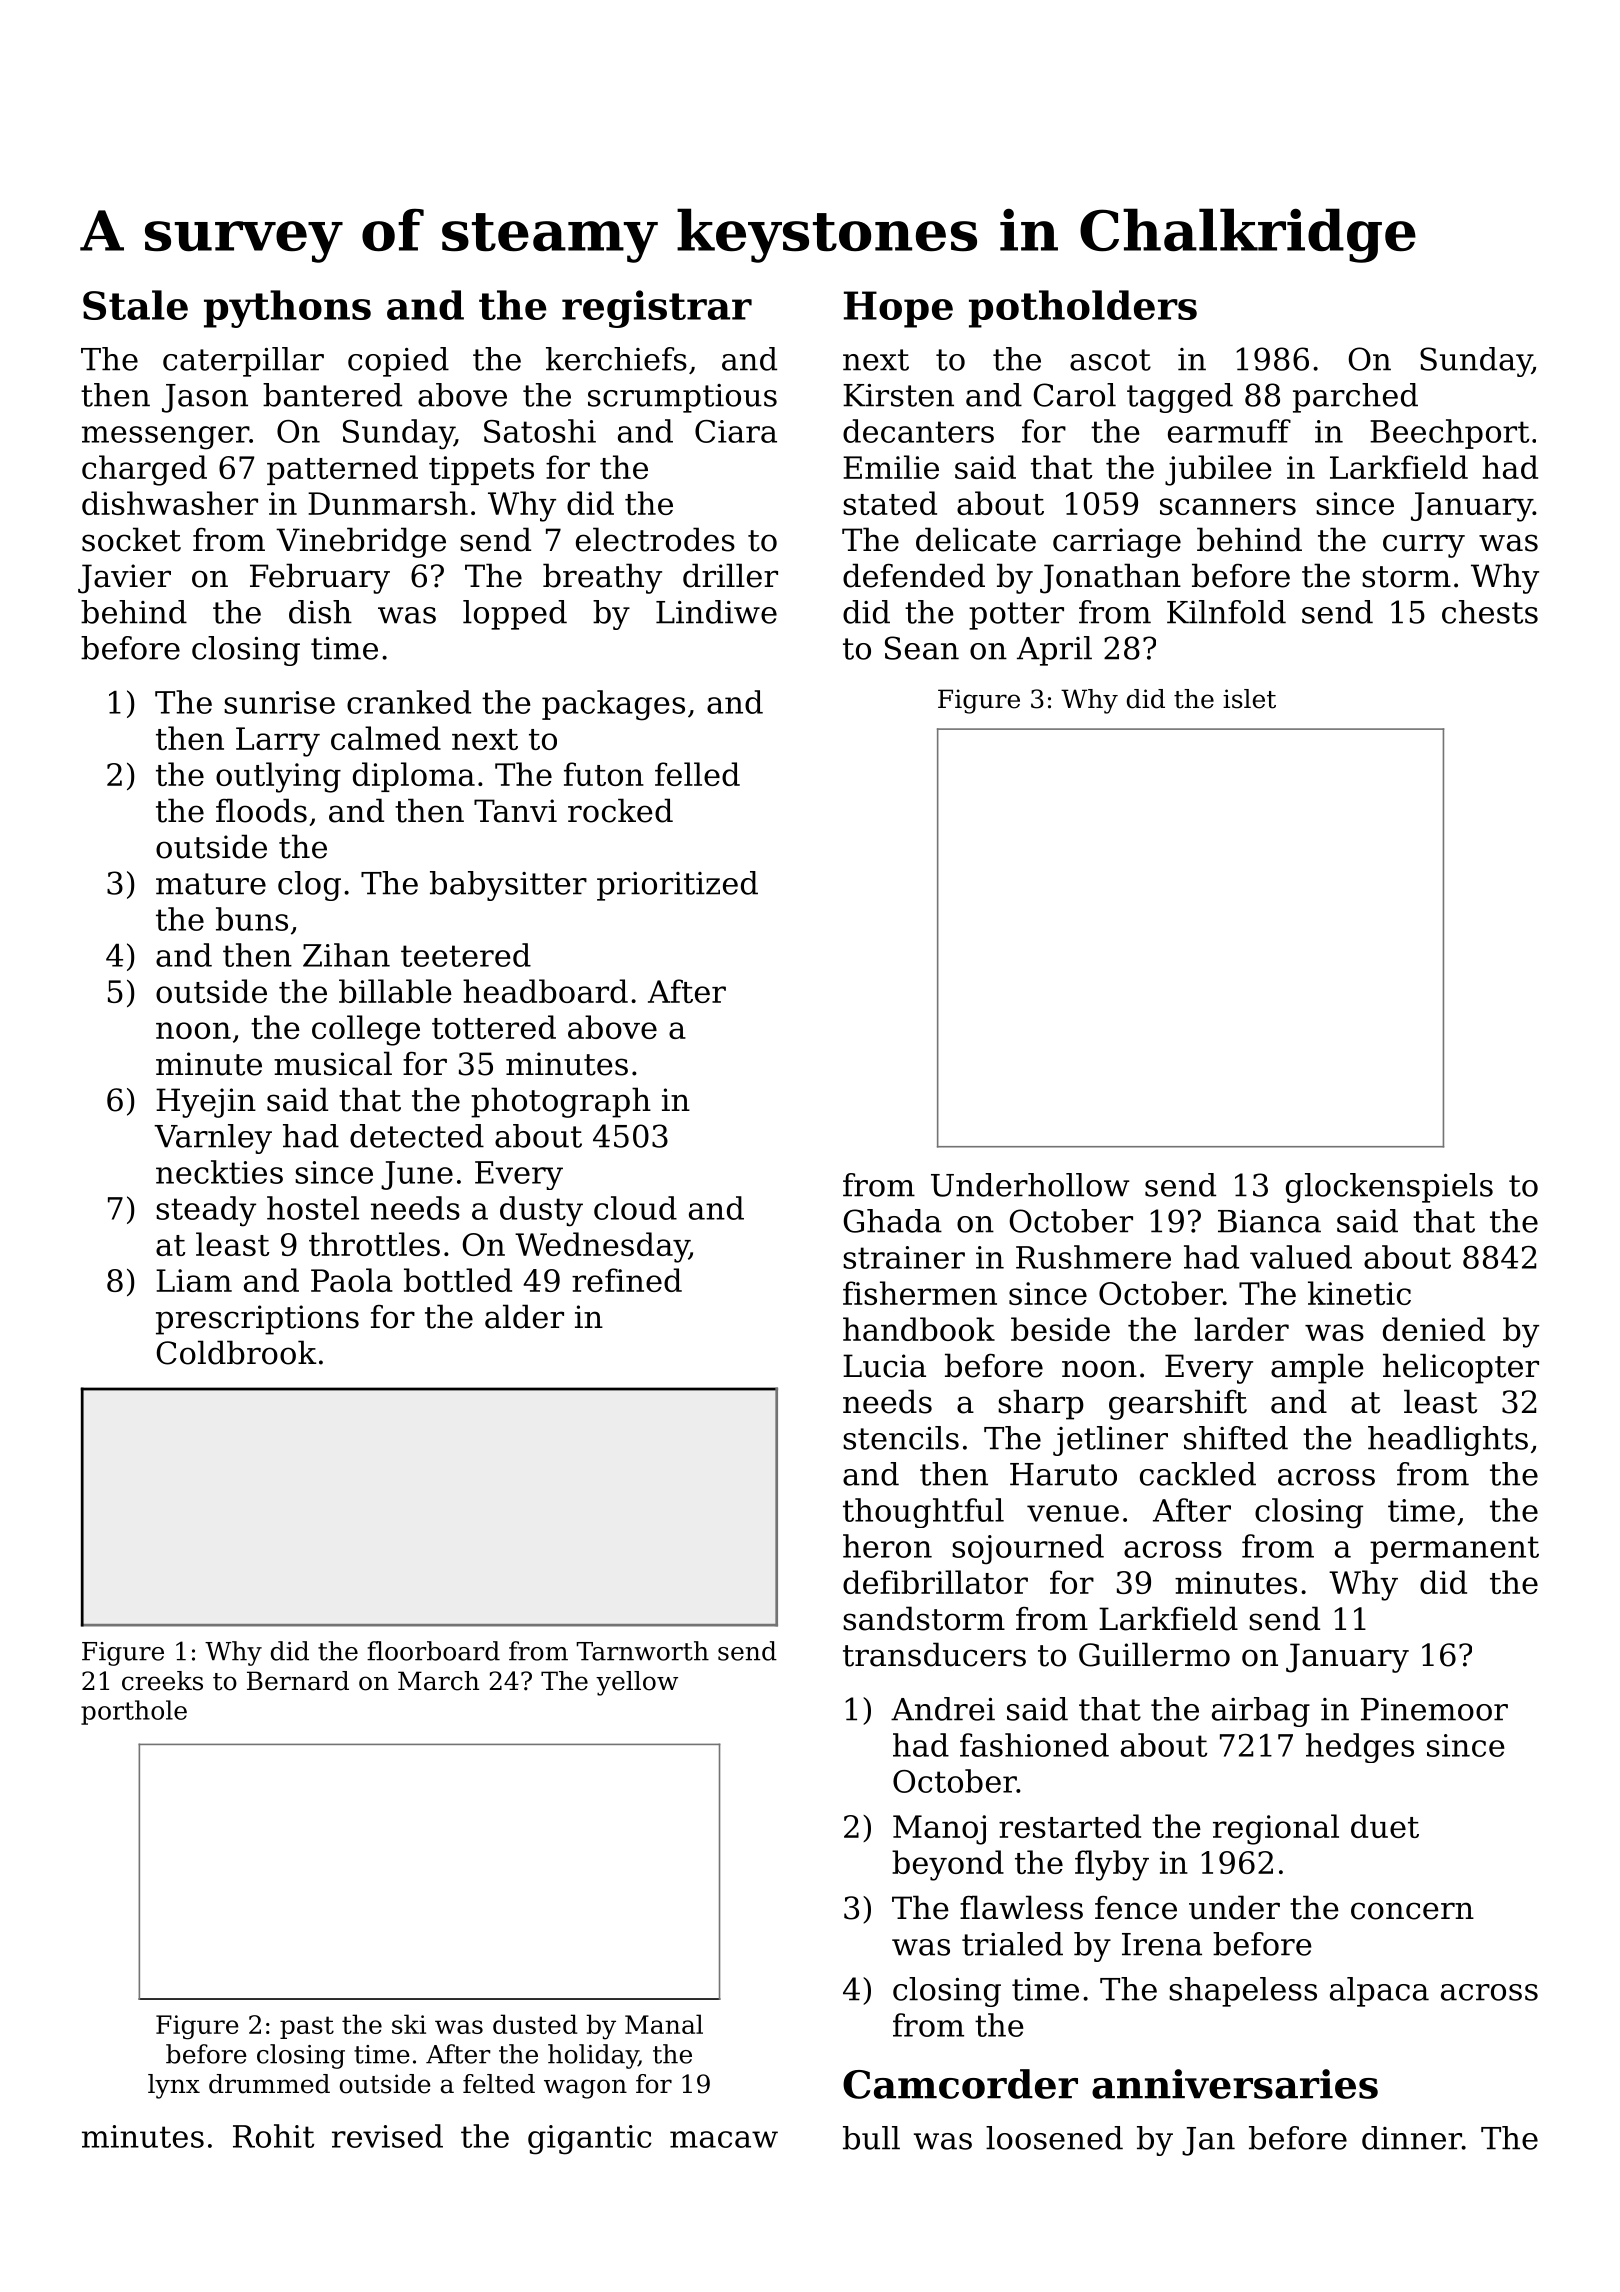  What do you see at coordinates (298, 1681) in the screenshot?
I see `Bernard` at bounding box center [298, 1681].
